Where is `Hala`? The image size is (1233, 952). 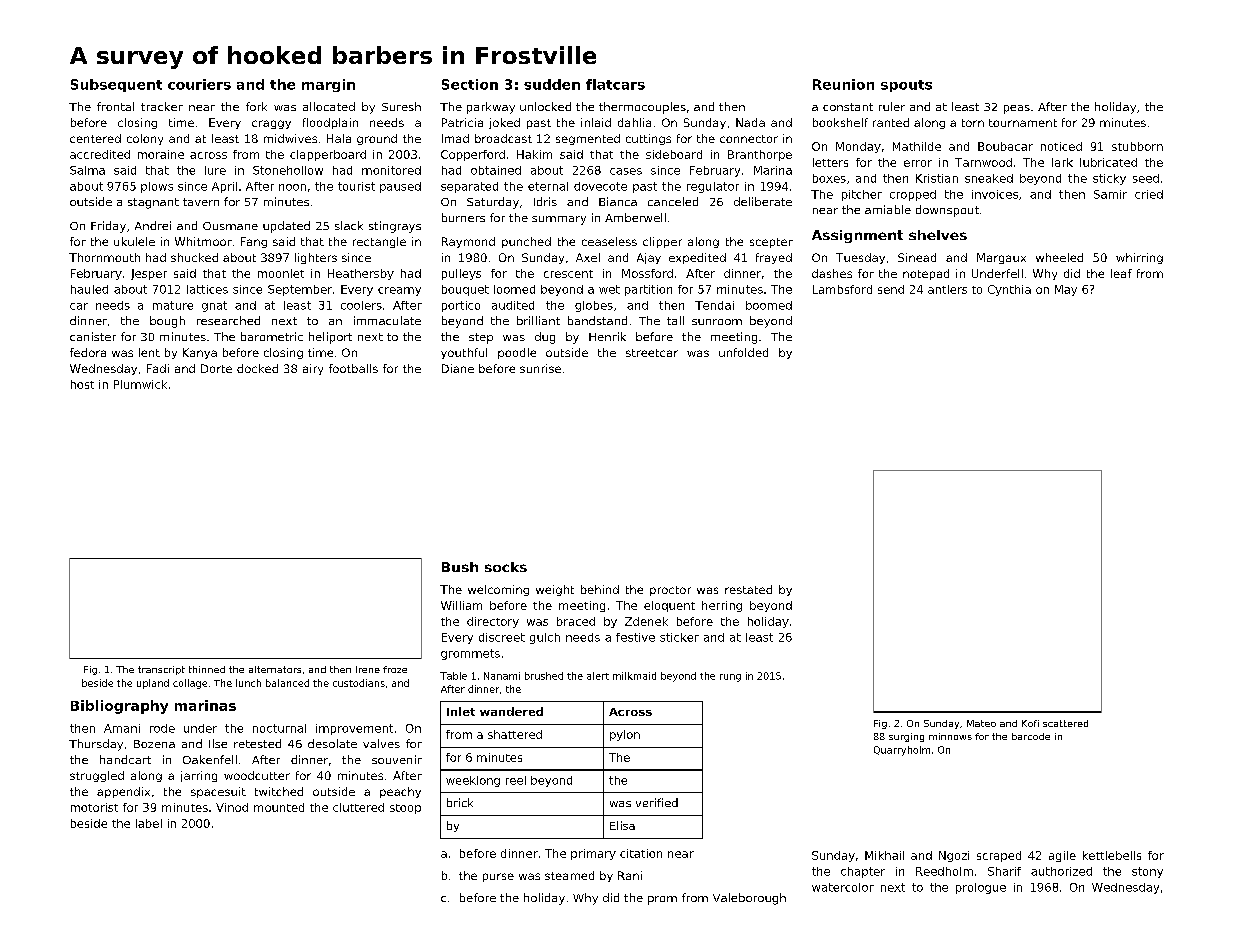
Hala is located at coordinates (339, 138).
